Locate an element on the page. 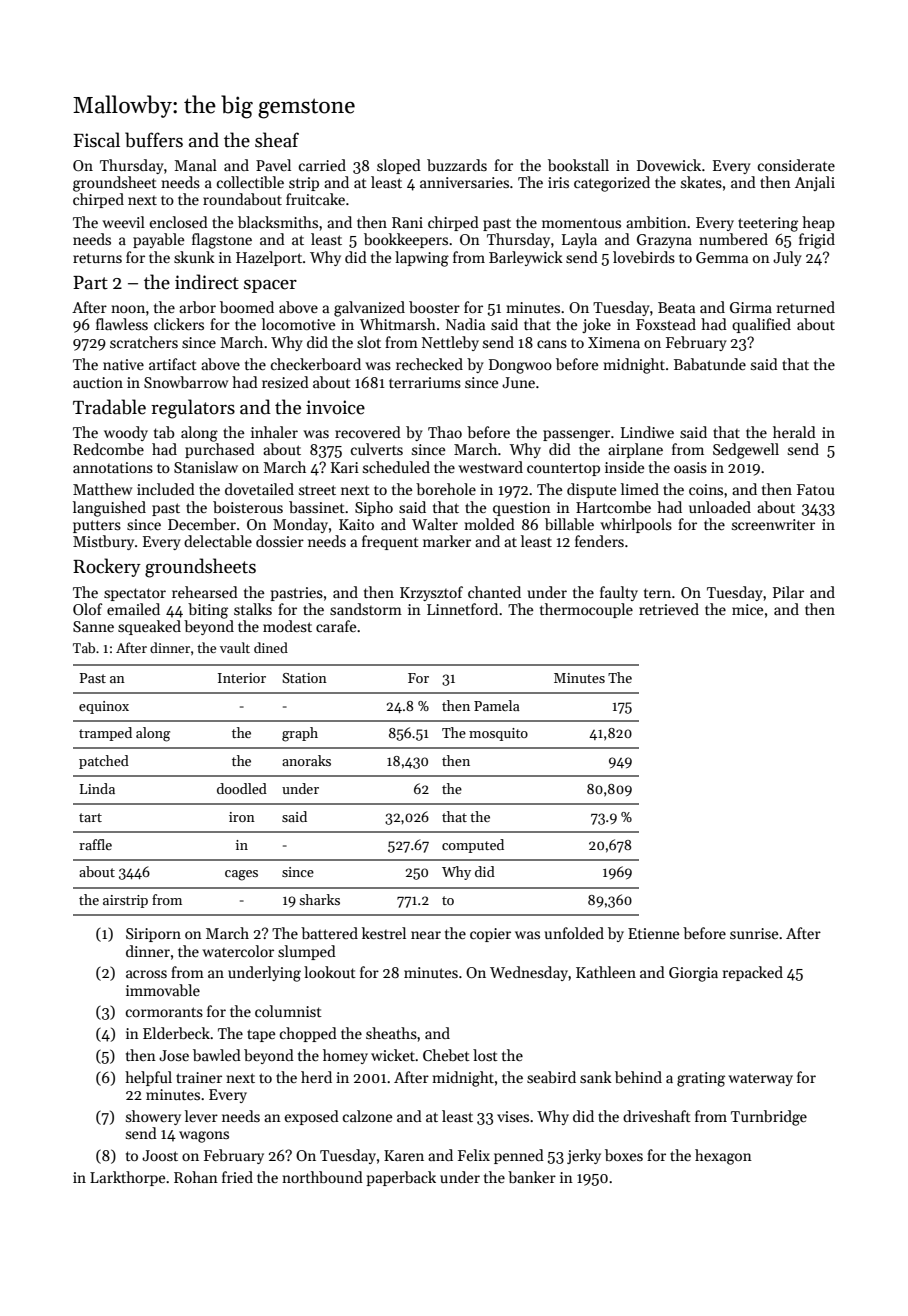 The width and height of the image is (908, 1316). fried is located at coordinates (237, 1177).
